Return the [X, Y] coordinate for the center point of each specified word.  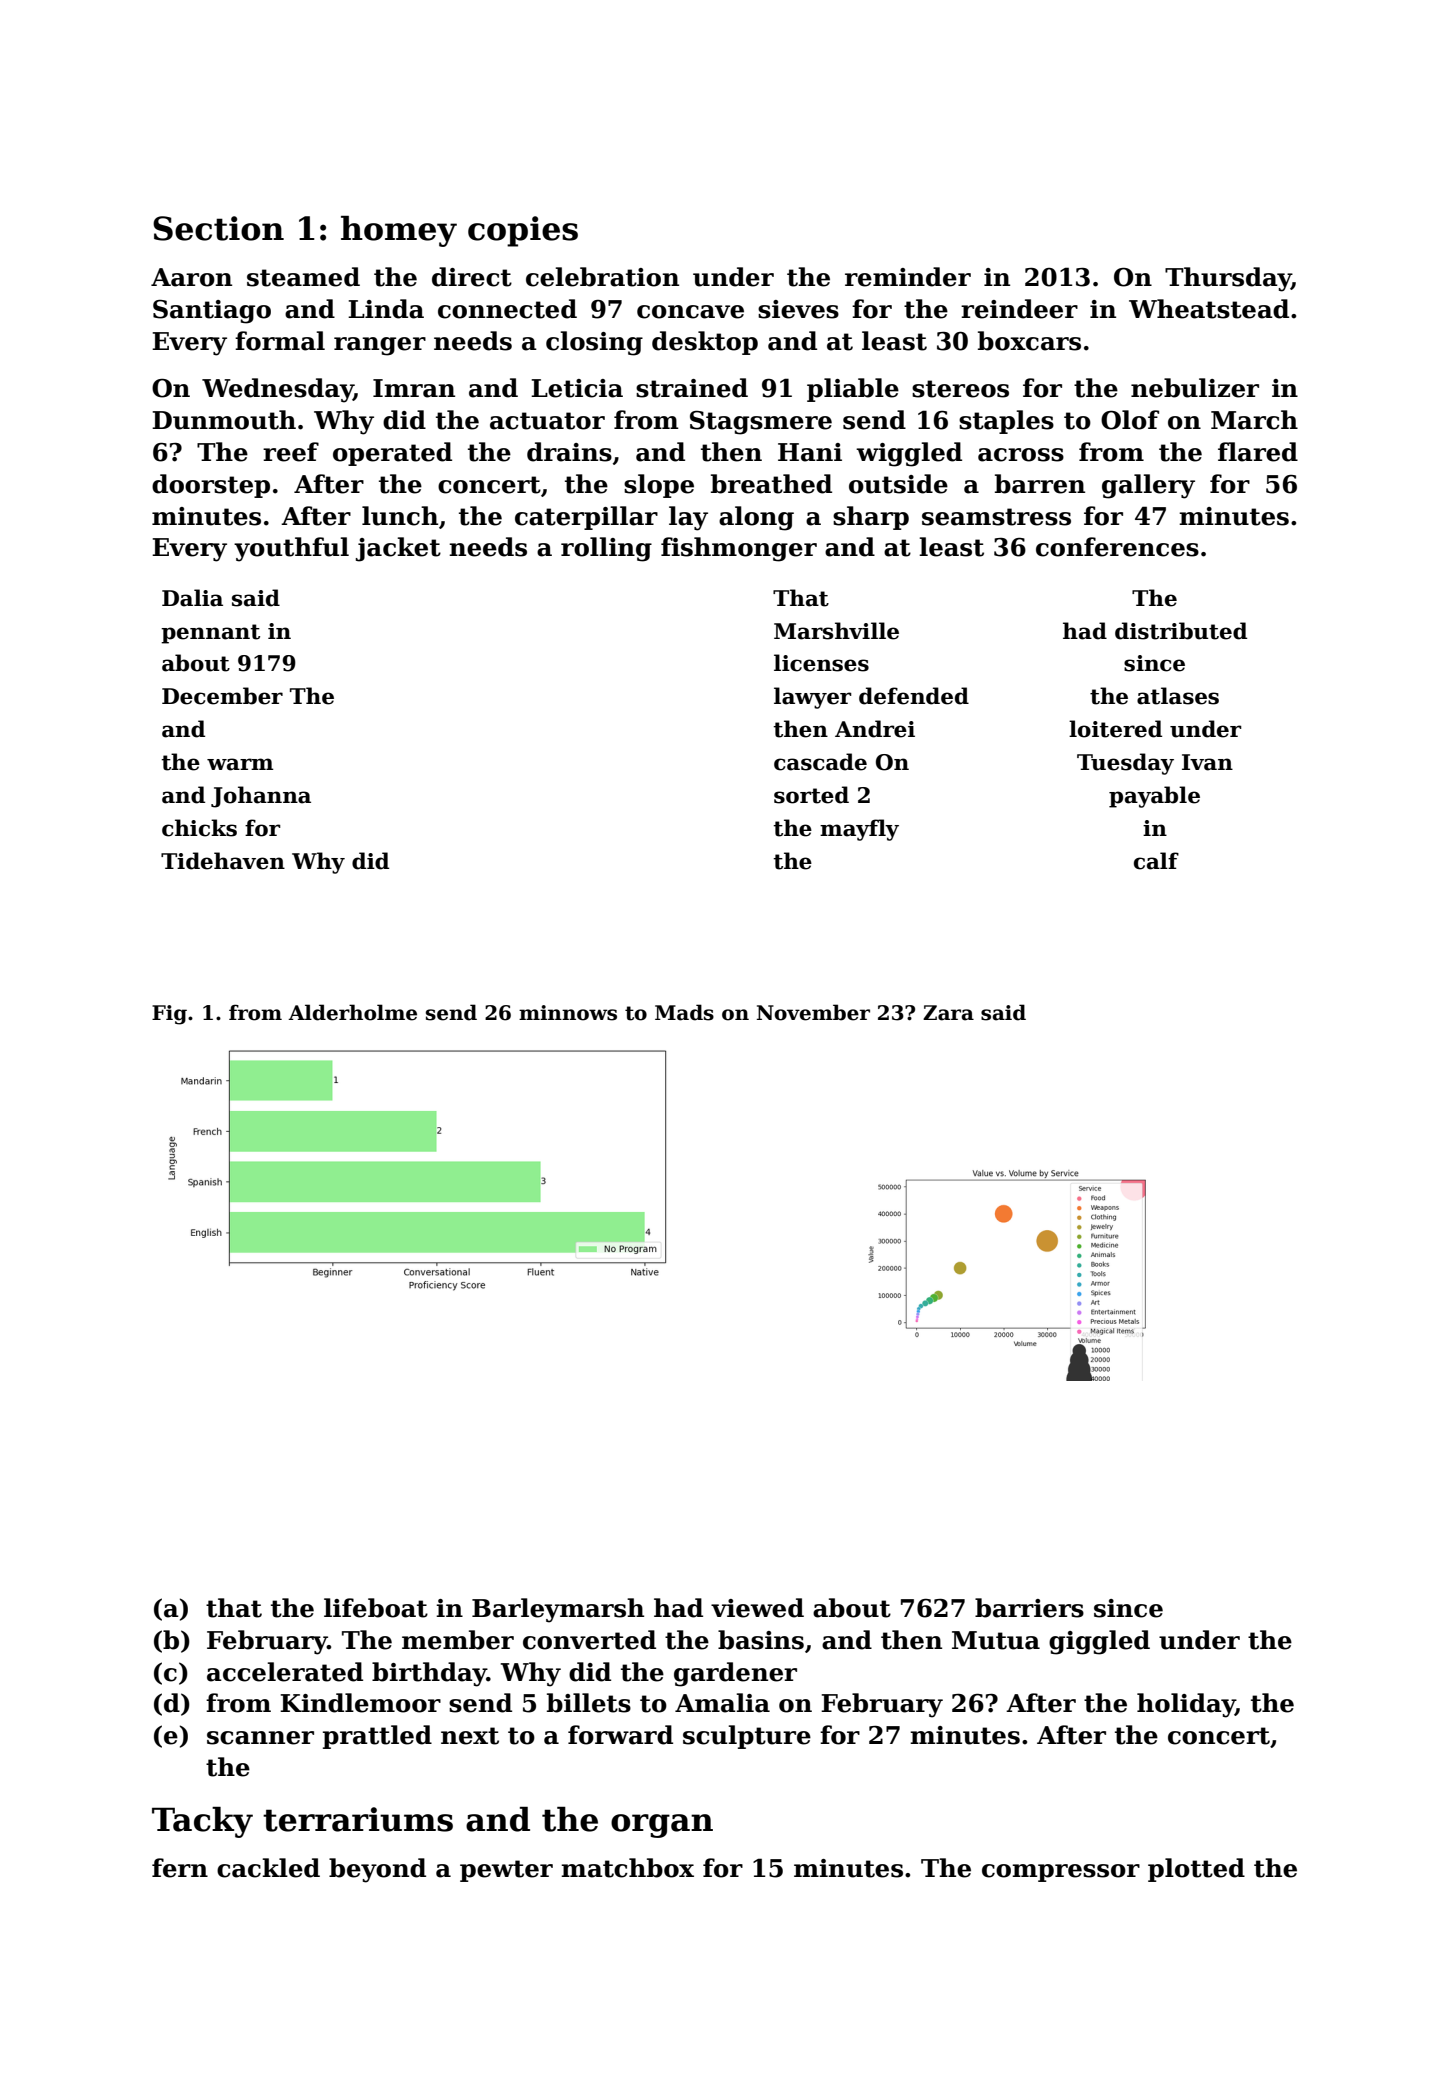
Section [218, 228]
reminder [908, 277]
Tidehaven [223, 861]
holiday [1186, 1705]
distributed [1181, 631]
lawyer [813, 698]
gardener [735, 1674]
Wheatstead [1209, 309]
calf [1156, 861]
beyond [377, 1870]
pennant [210, 634]
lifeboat [376, 1608]
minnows [568, 1013]
